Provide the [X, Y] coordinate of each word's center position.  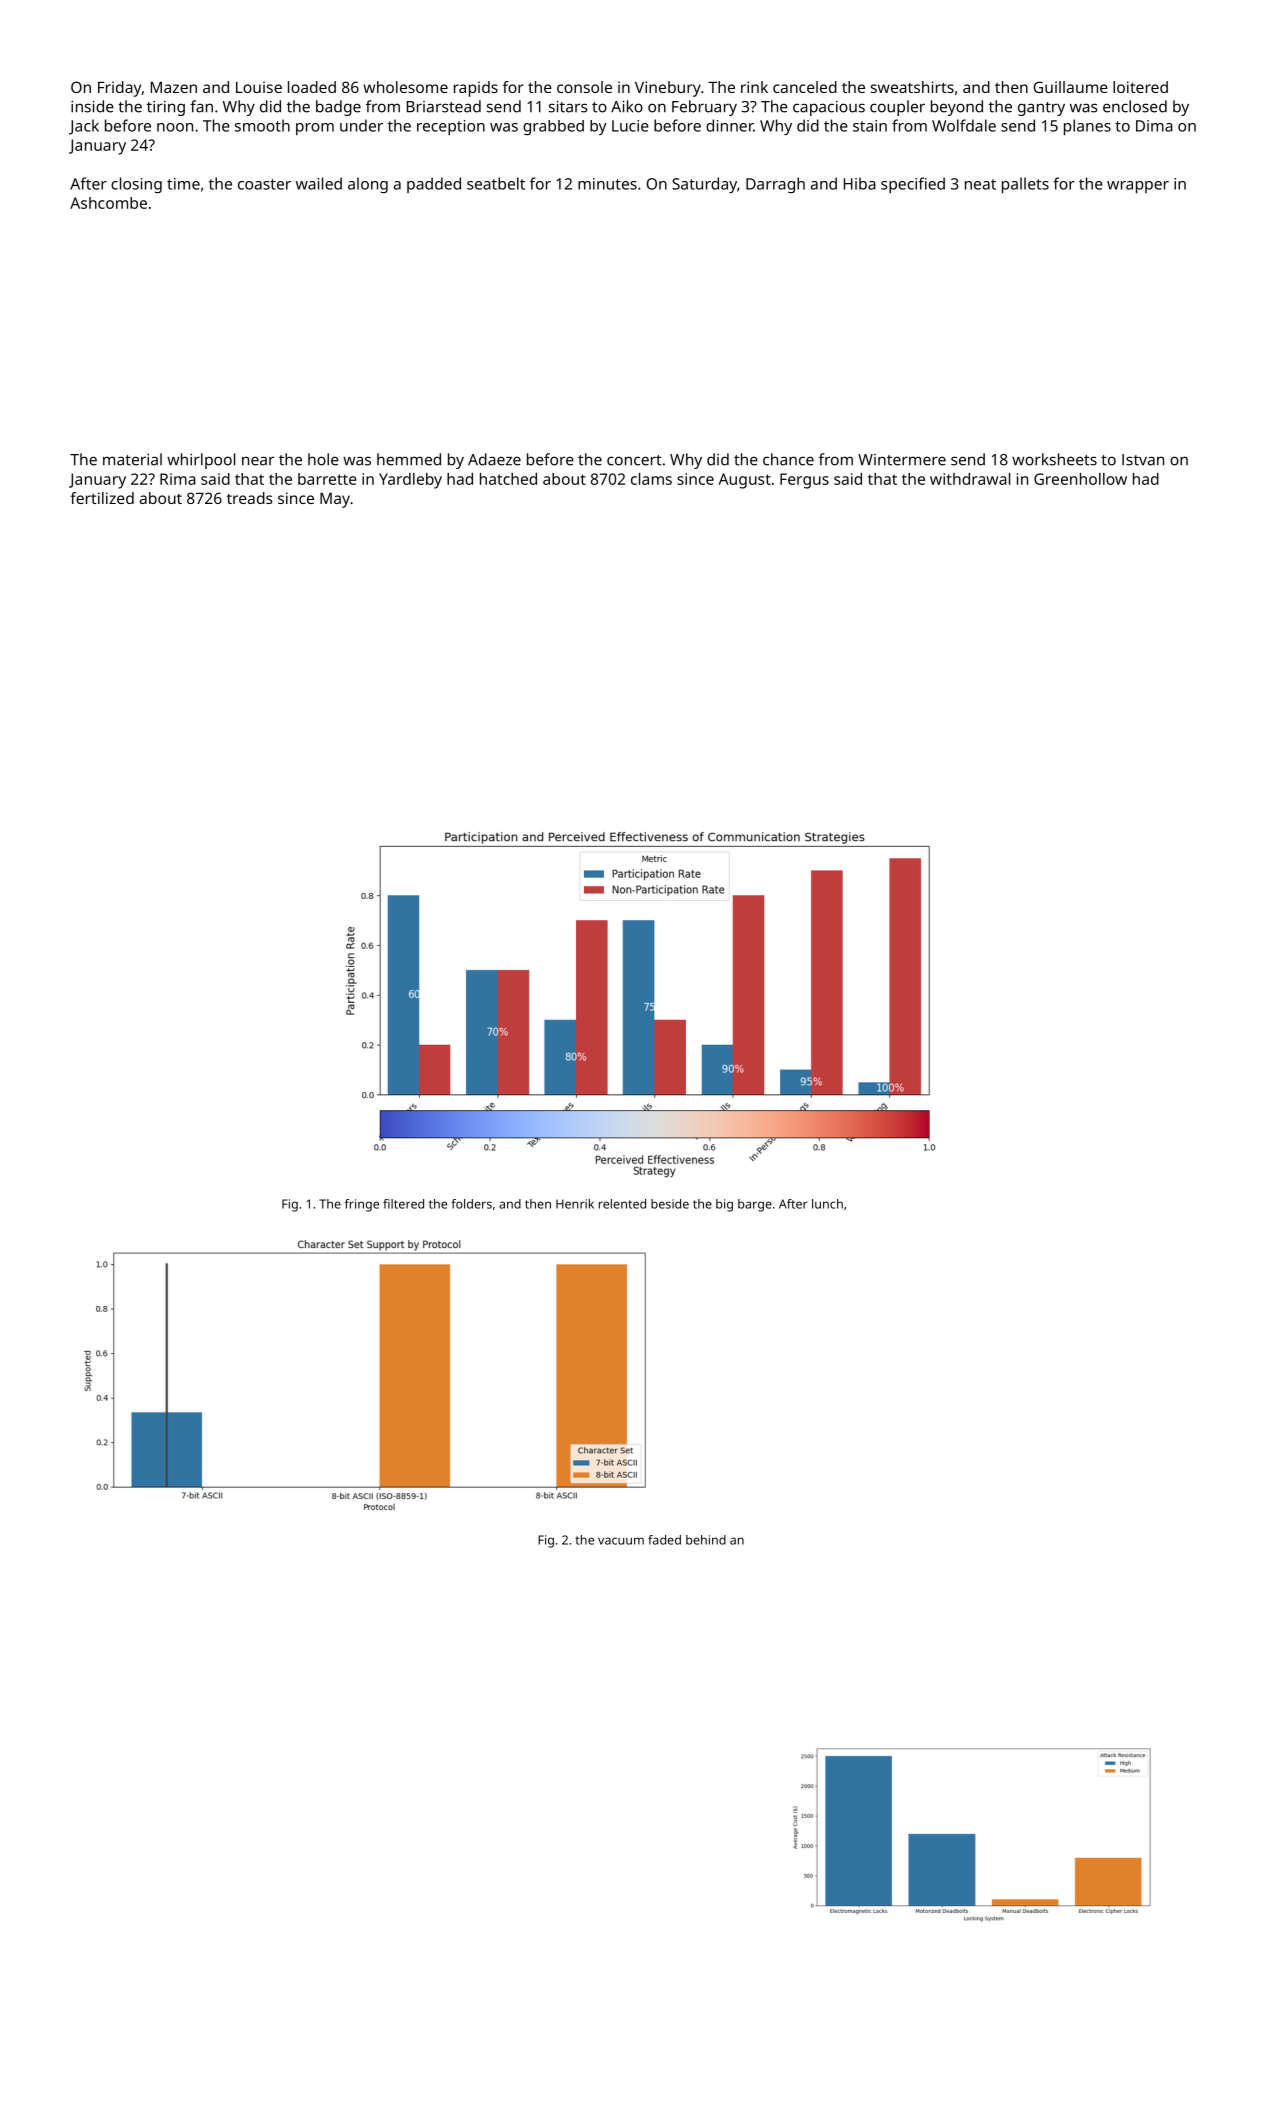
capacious [829, 108]
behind [706, 1540]
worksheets [1054, 459]
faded [664, 1540]
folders [471, 1204]
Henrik [575, 1204]
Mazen [174, 87]
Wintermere [902, 460]
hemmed [409, 459]
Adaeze [494, 459]
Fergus [804, 481]
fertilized [102, 498]
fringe [362, 1205]
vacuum [621, 1541]
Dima [1154, 126]
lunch [827, 1204]
